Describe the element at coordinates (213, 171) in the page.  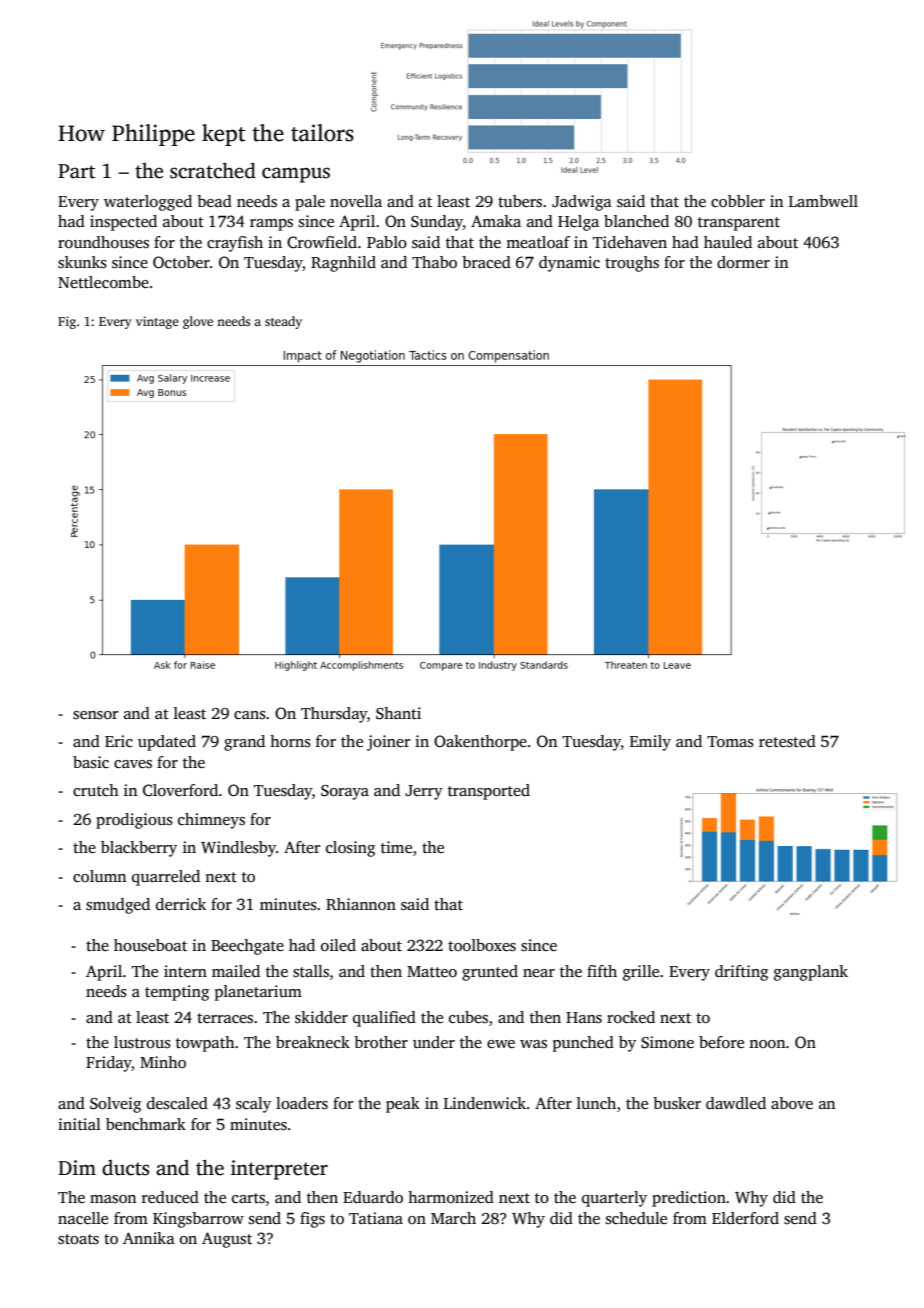
I see `scratched` at that location.
